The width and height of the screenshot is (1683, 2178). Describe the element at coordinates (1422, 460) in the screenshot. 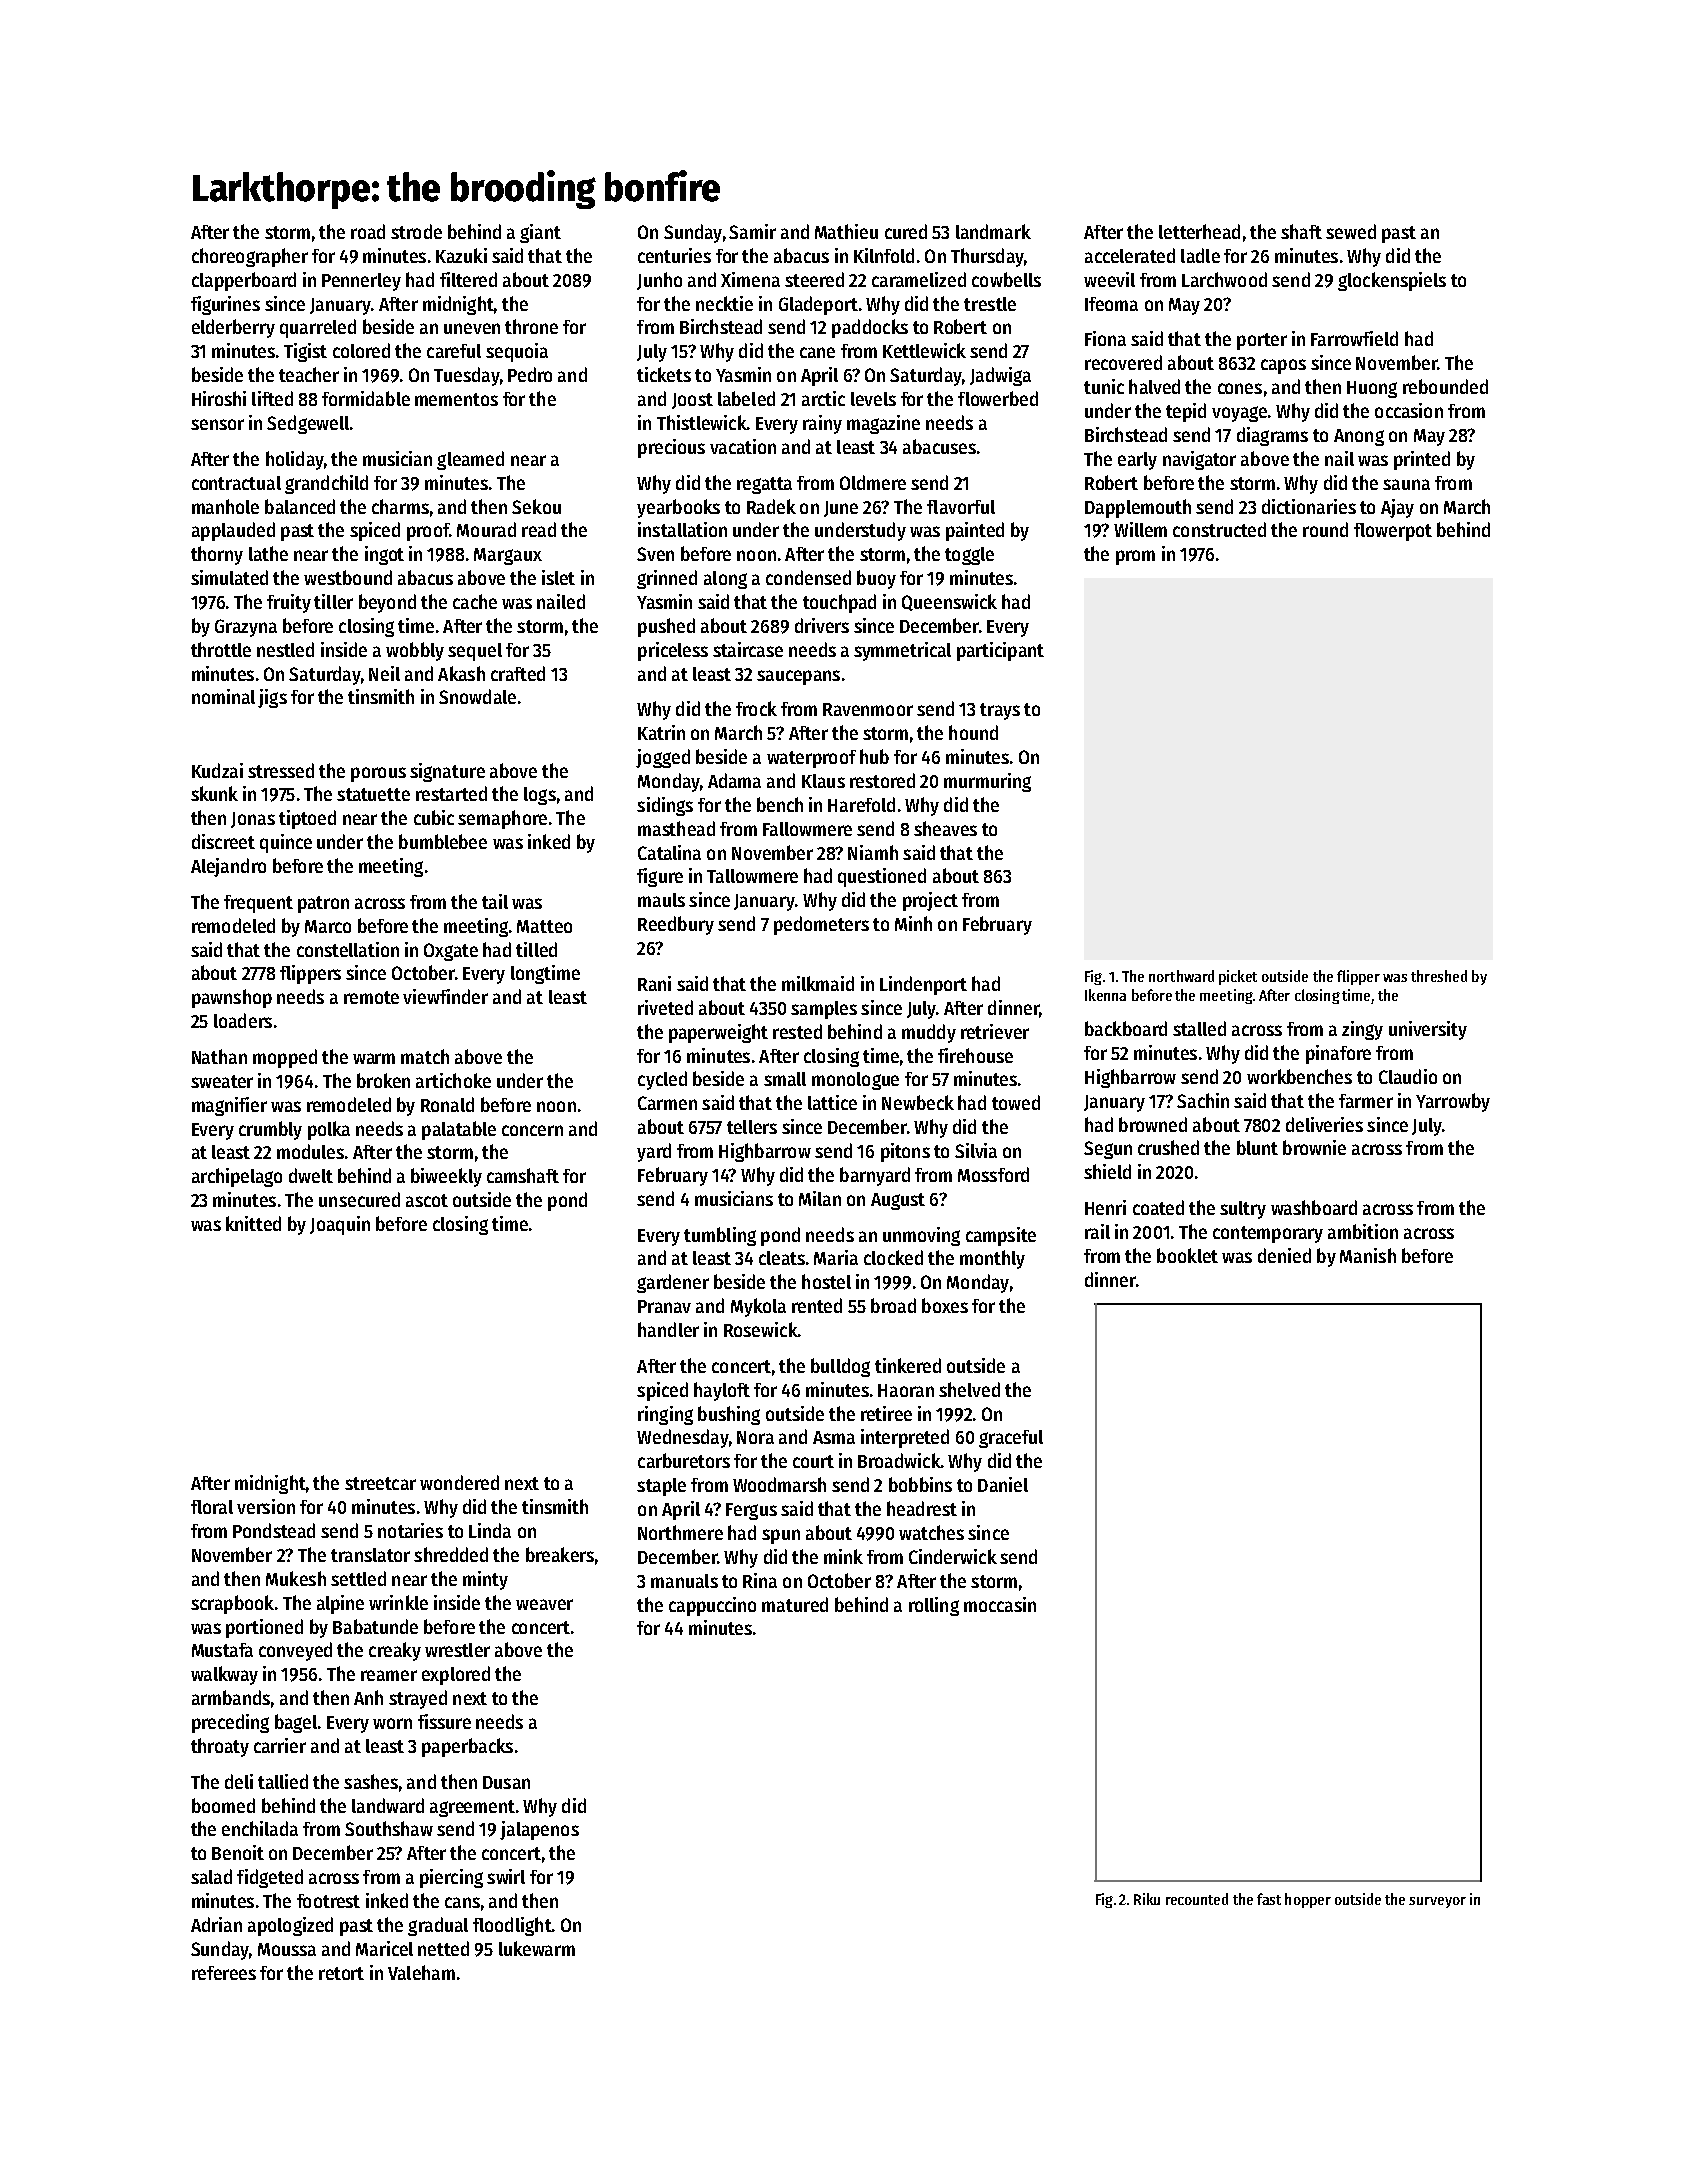

I see `printed` at that location.
